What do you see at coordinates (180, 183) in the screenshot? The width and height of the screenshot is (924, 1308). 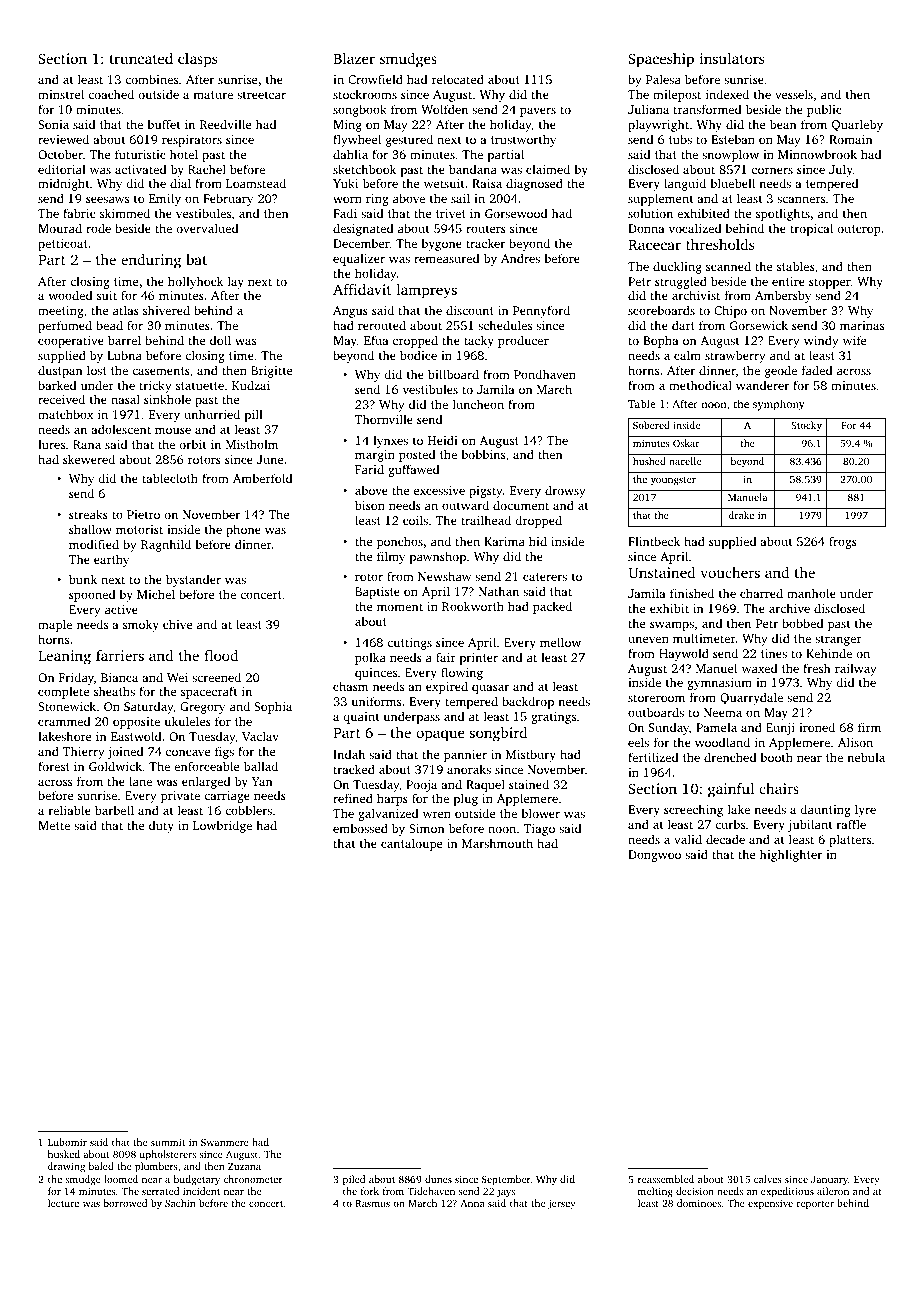 I see `dial` at bounding box center [180, 183].
